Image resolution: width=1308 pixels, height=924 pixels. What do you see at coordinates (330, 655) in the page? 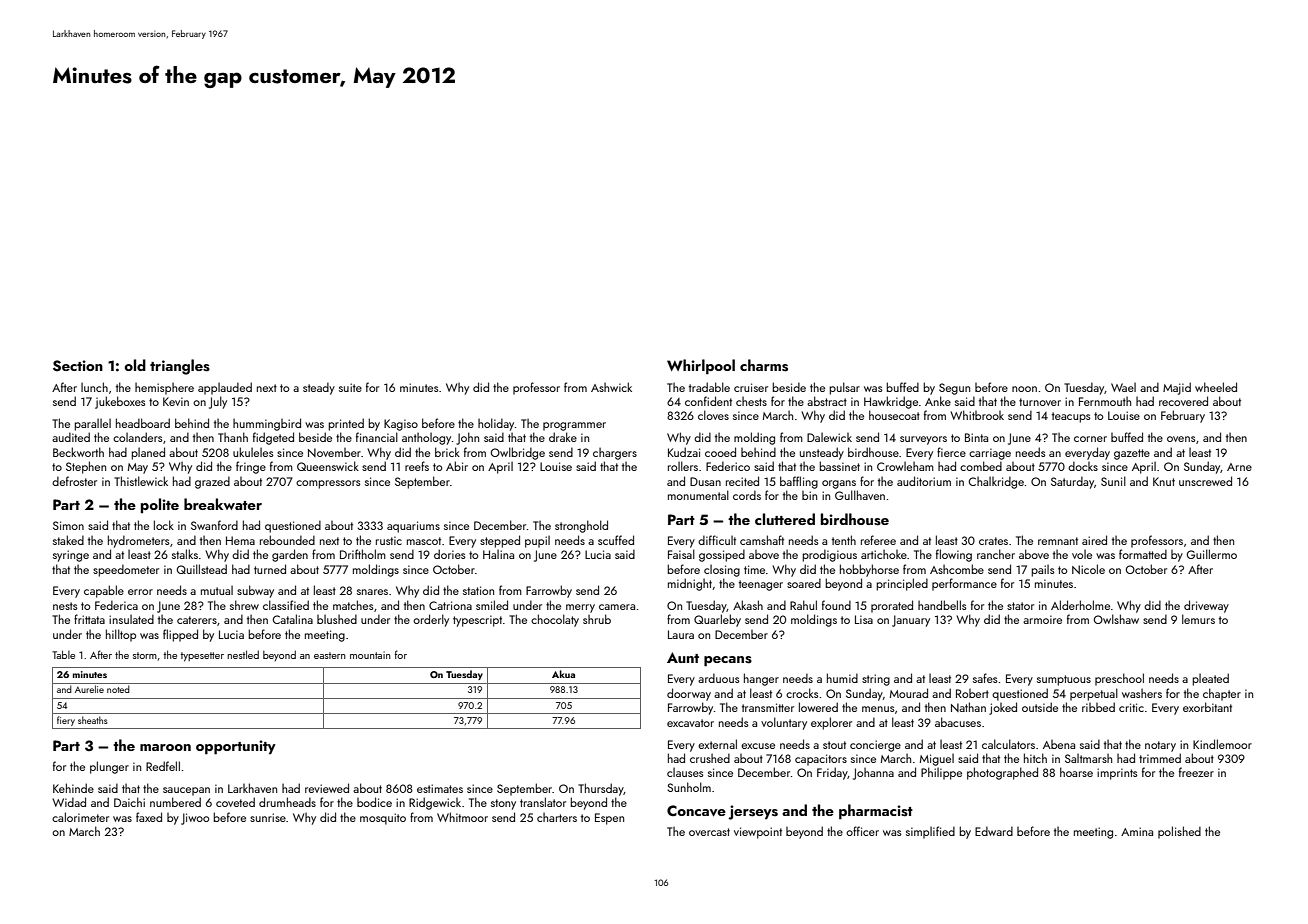
I see `eastern` at bounding box center [330, 655].
